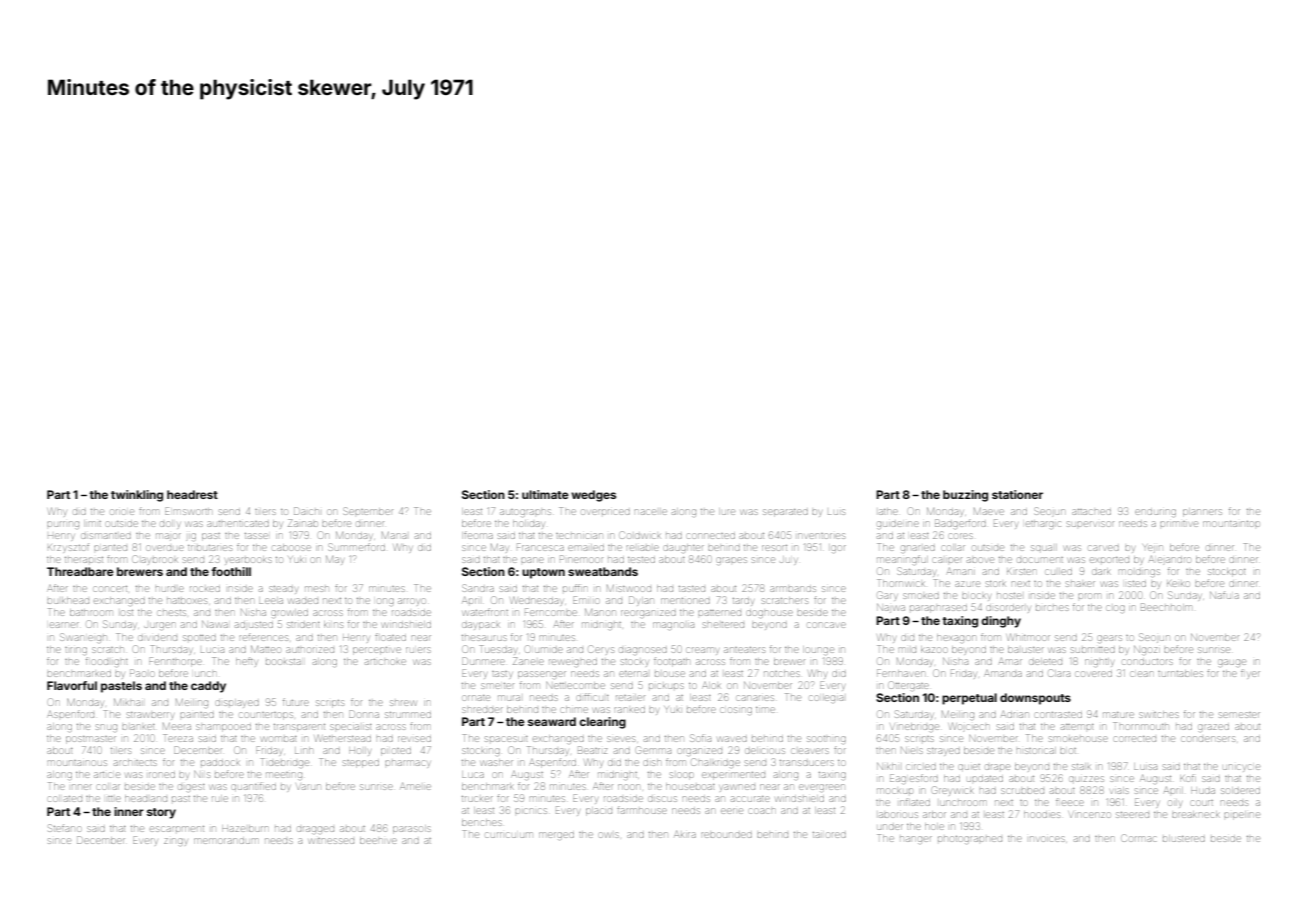  Describe the element at coordinates (1153, 548) in the screenshot. I see `Yejin` at that location.
